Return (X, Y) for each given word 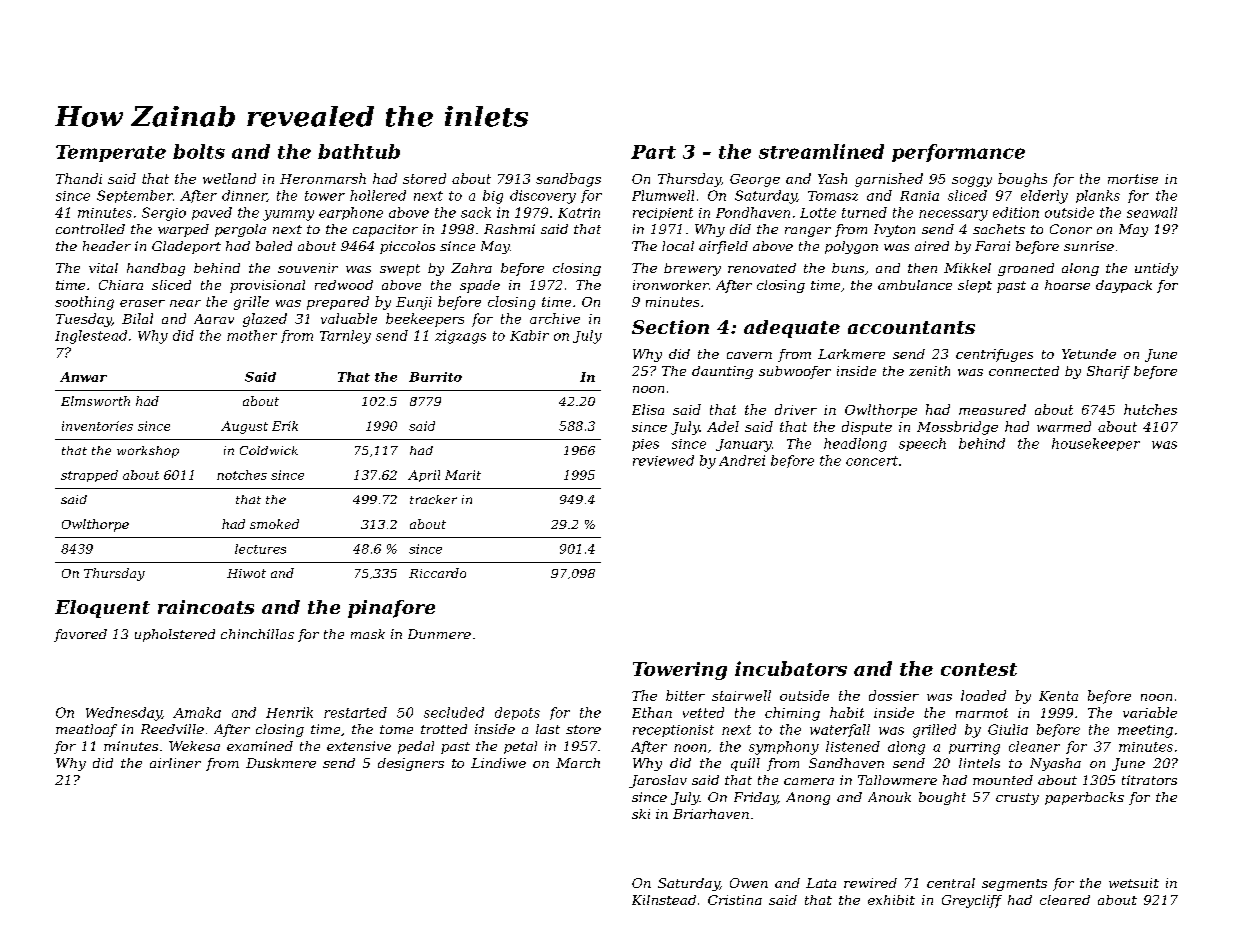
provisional (267, 286)
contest (979, 669)
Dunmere (439, 634)
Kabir (529, 335)
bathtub (359, 151)
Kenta (1058, 696)
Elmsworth (95, 401)
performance (958, 153)
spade (480, 286)
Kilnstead (664, 900)
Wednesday (124, 714)
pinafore (391, 609)
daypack (1124, 286)
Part (653, 152)
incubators (791, 668)
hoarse (1067, 285)
